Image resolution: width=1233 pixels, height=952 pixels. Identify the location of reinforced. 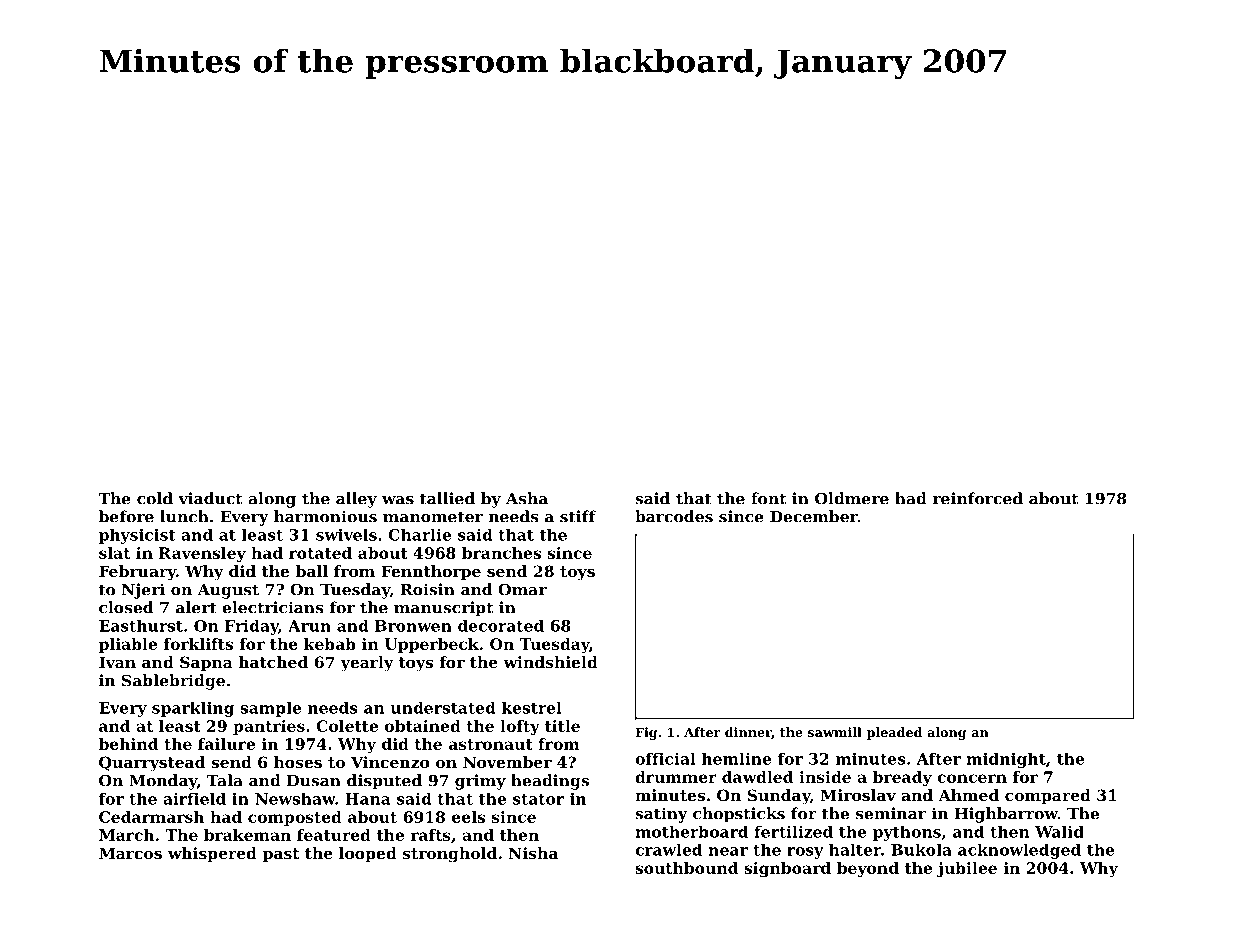
(978, 498).
